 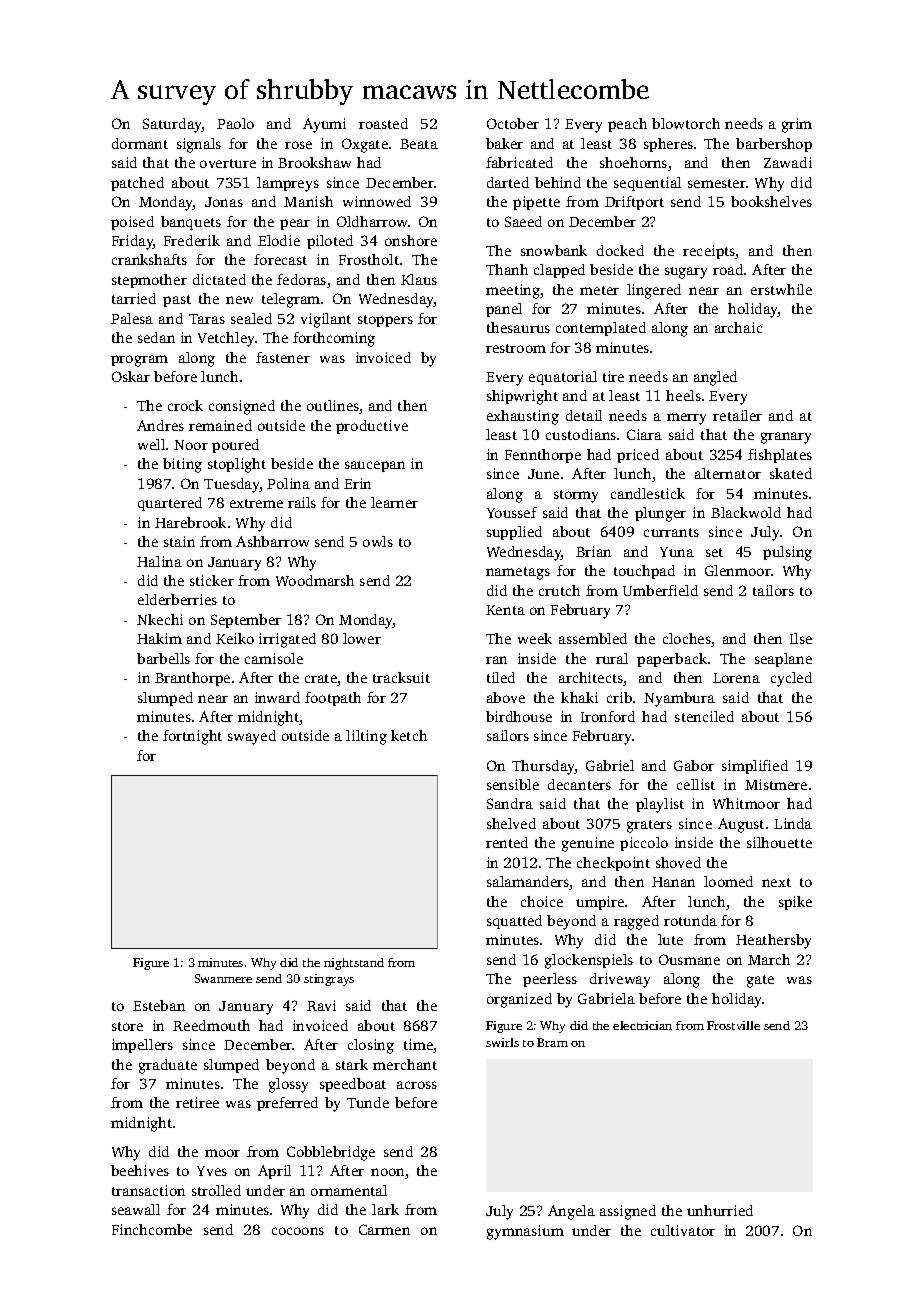 What do you see at coordinates (384, 1229) in the page?
I see `Carmen` at bounding box center [384, 1229].
